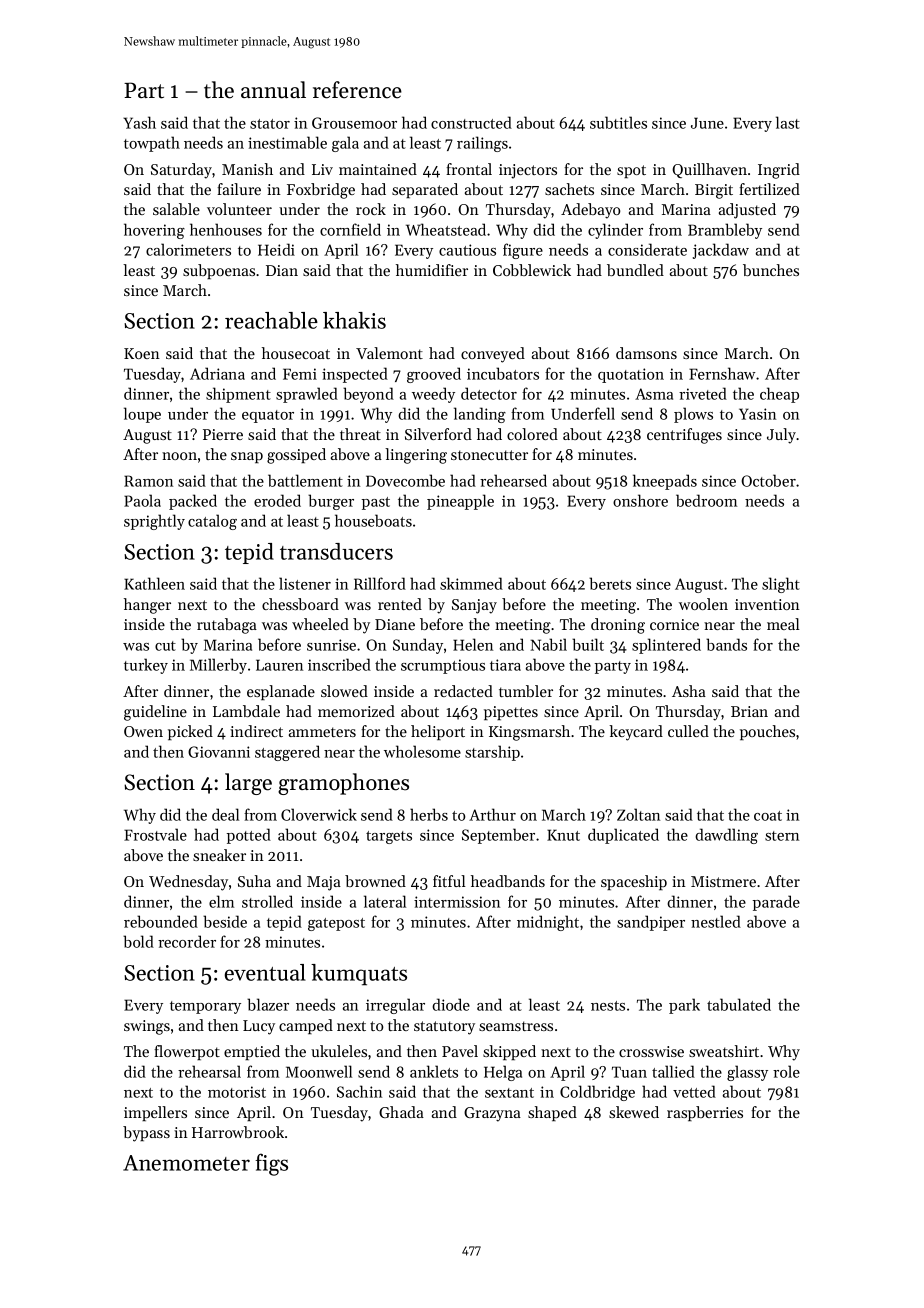 This page has height=1308, width=924. Describe the element at coordinates (265, 972) in the page. I see `eventual` at that location.
